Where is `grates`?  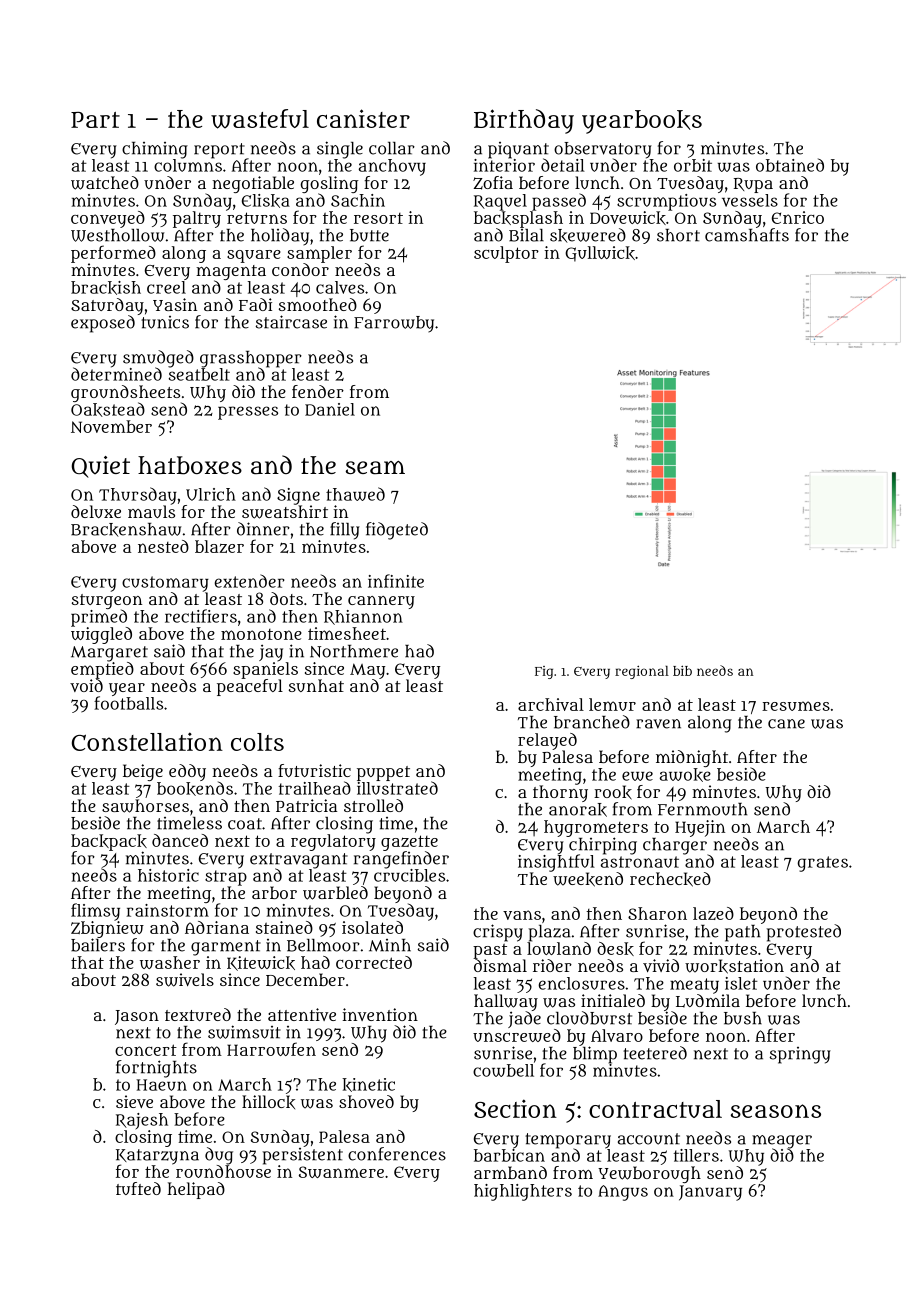
grates is located at coordinates (823, 864).
